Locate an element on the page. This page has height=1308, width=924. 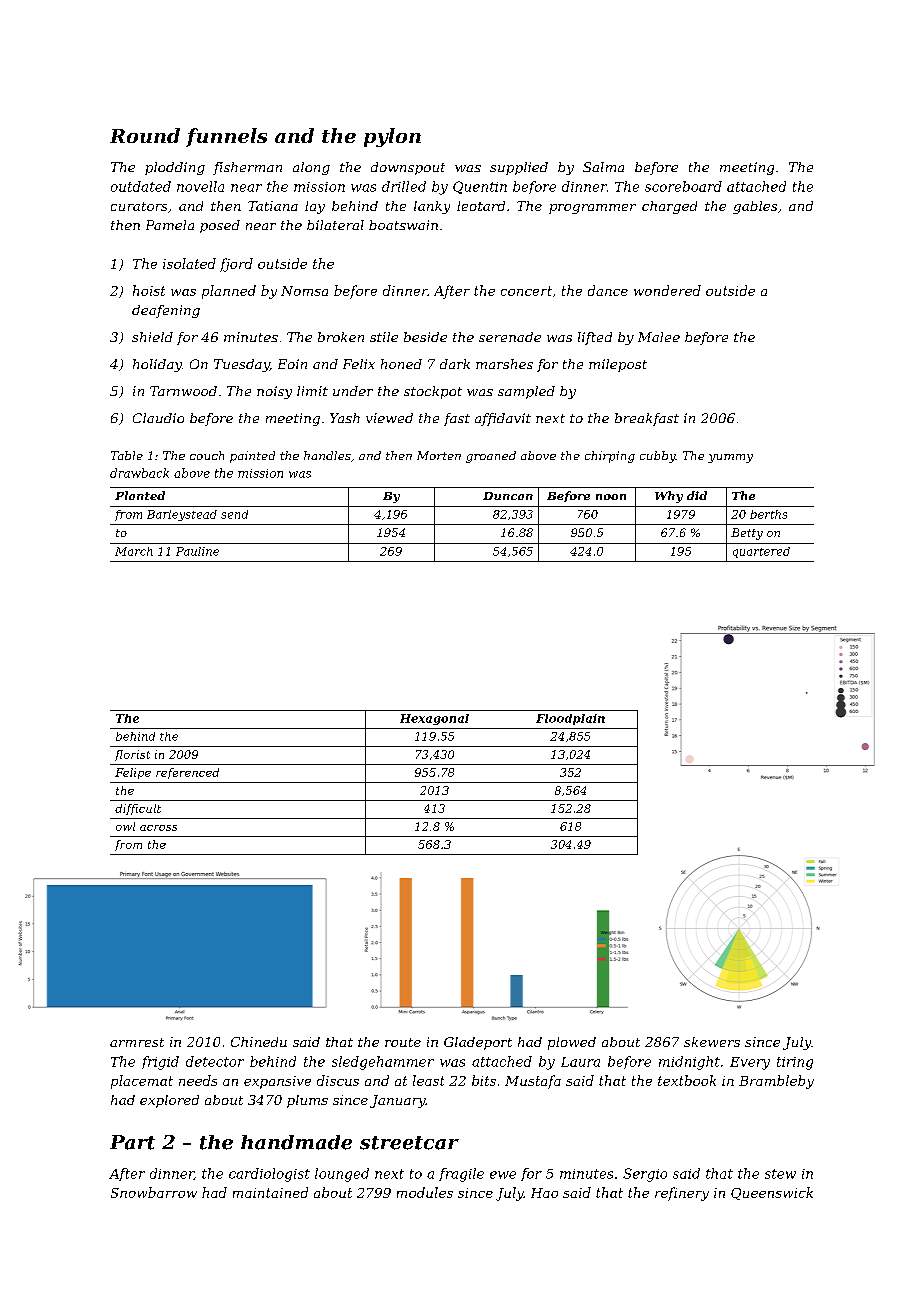
did is located at coordinates (697, 495).
